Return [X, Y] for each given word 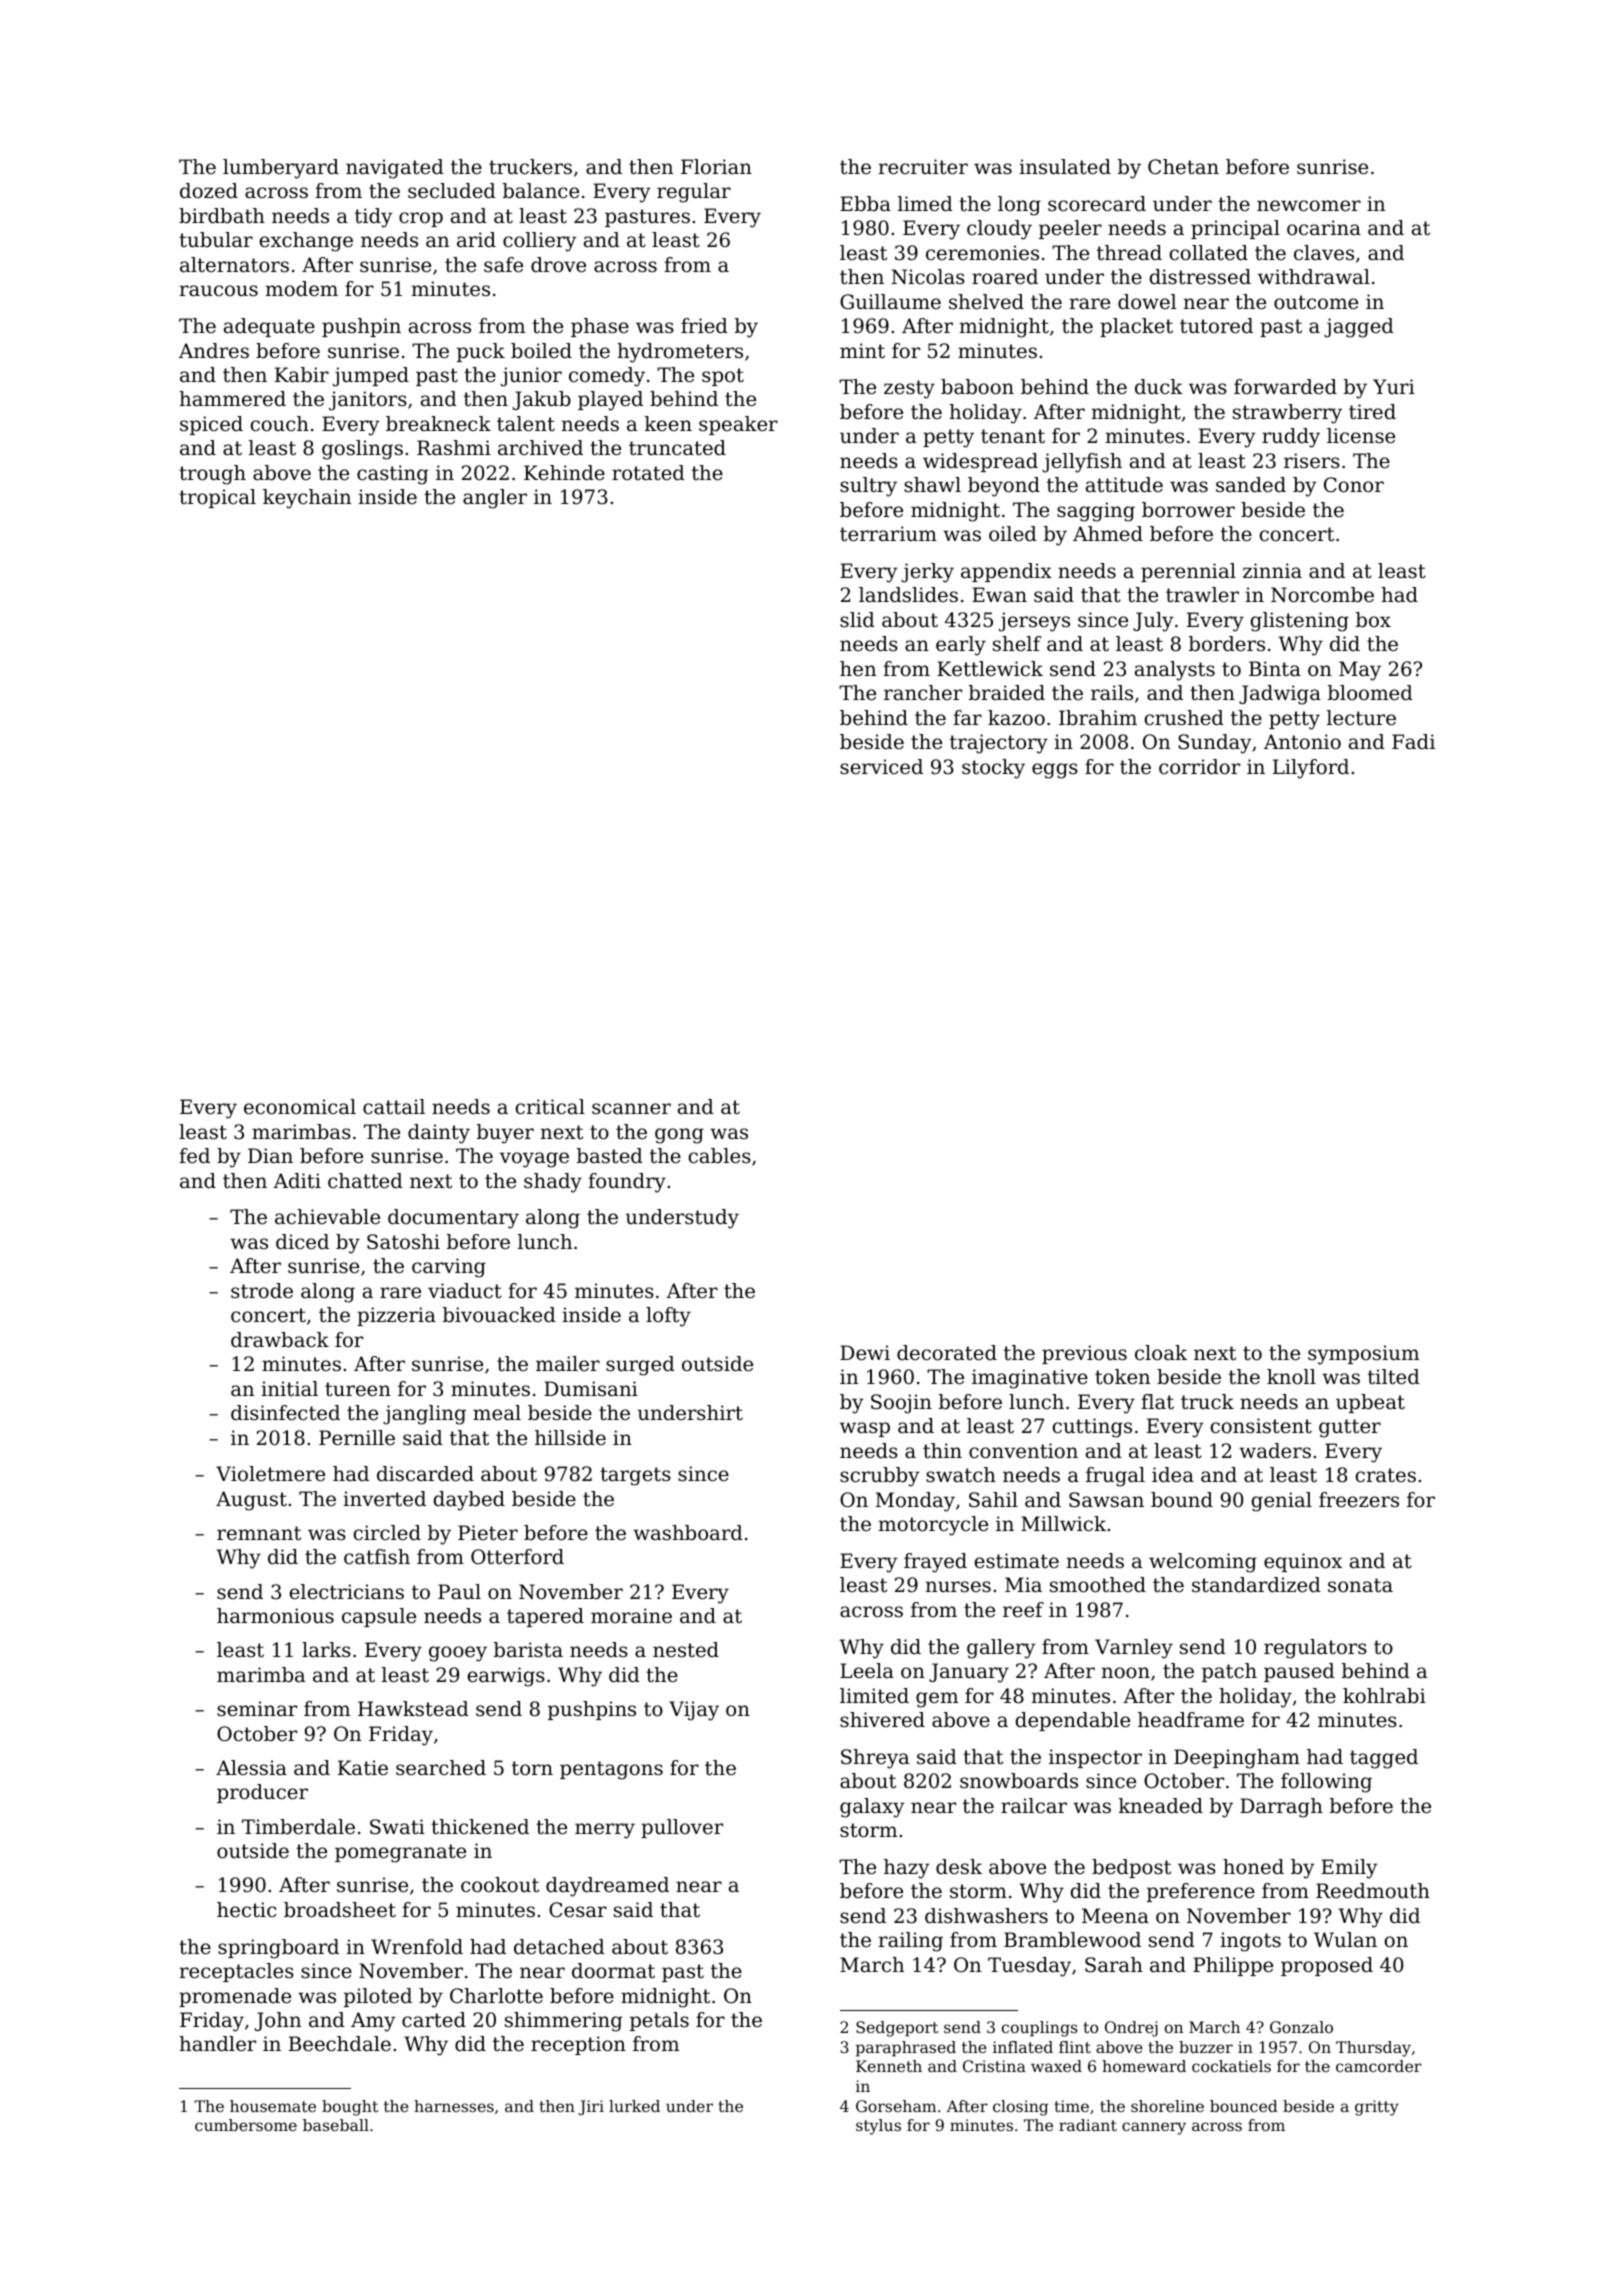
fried [704, 326]
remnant [259, 1533]
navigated [395, 169]
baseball [336, 2125]
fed [194, 1156]
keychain [307, 499]
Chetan [1183, 167]
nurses [958, 1587]
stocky [993, 769]
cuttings [1092, 1428]
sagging [1096, 512]
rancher [923, 693]
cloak [1161, 1353]
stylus [878, 2127]
